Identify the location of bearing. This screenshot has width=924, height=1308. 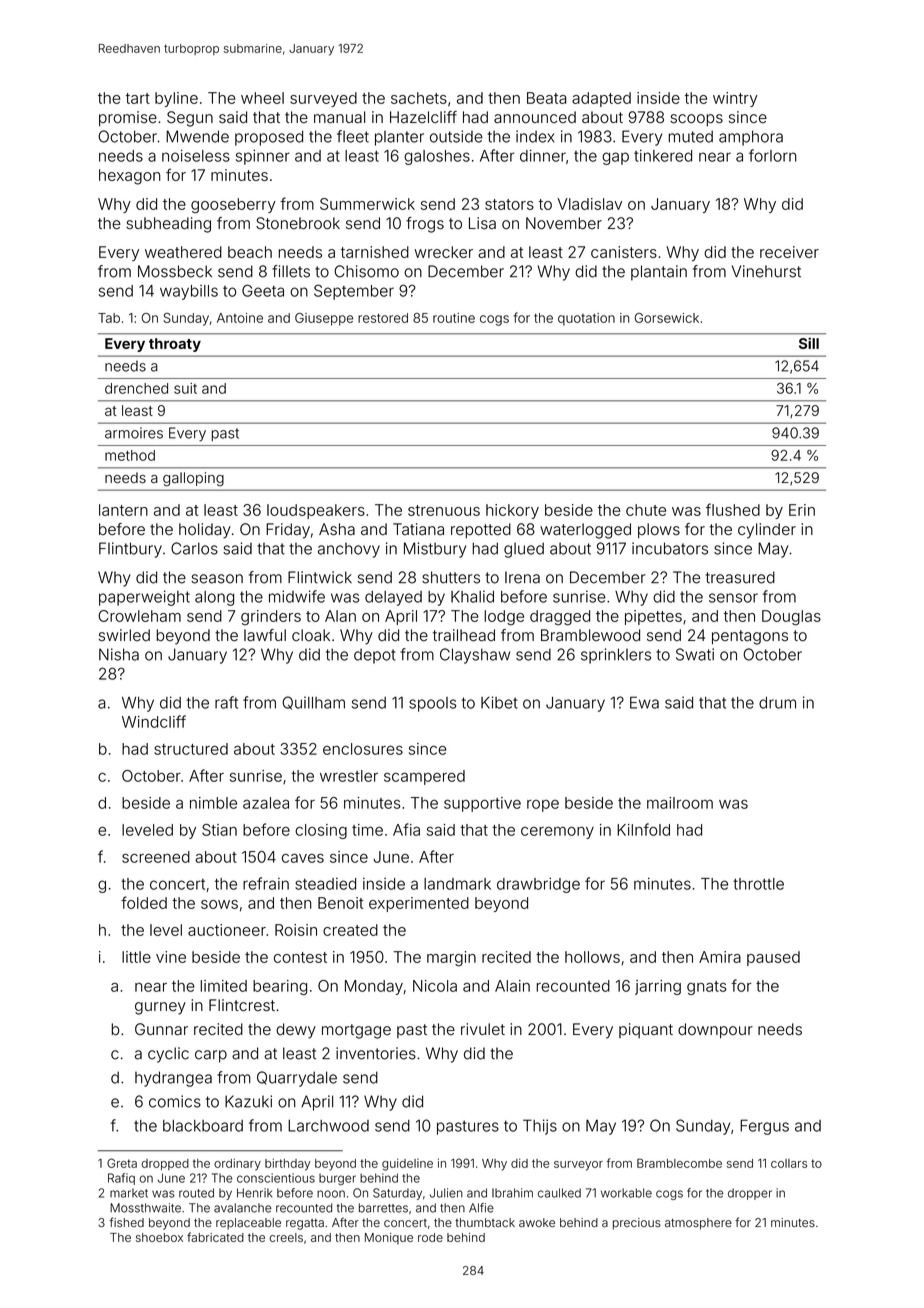
(280, 987).
